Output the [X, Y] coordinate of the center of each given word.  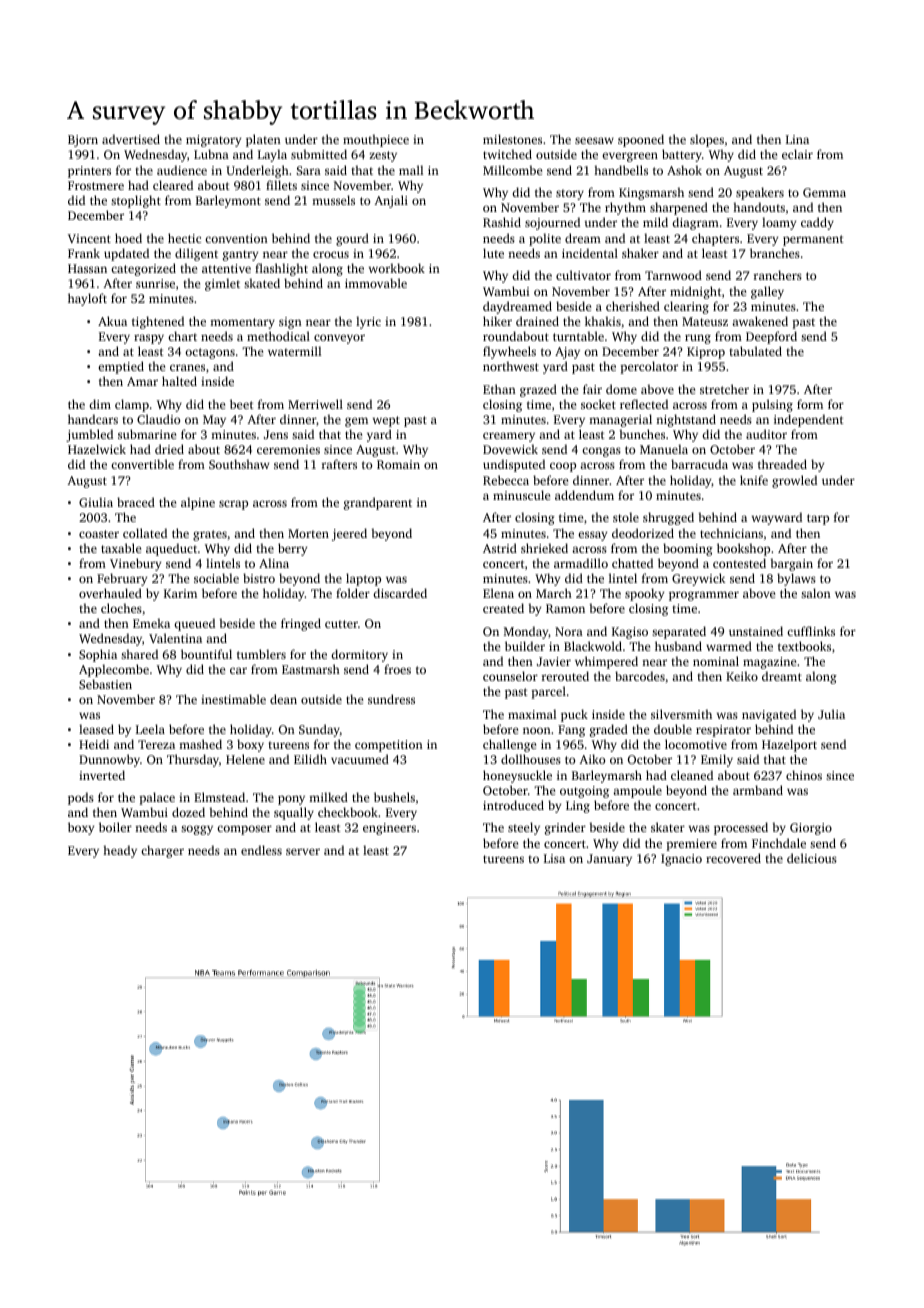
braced [136, 502]
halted [179, 381]
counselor [510, 676]
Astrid [500, 548]
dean [283, 699]
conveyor [339, 339]
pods [81, 798]
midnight [696, 292]
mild [655, 222]
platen [263, 140]
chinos [804, 775]
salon [816, 593]
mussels [333, 200]
